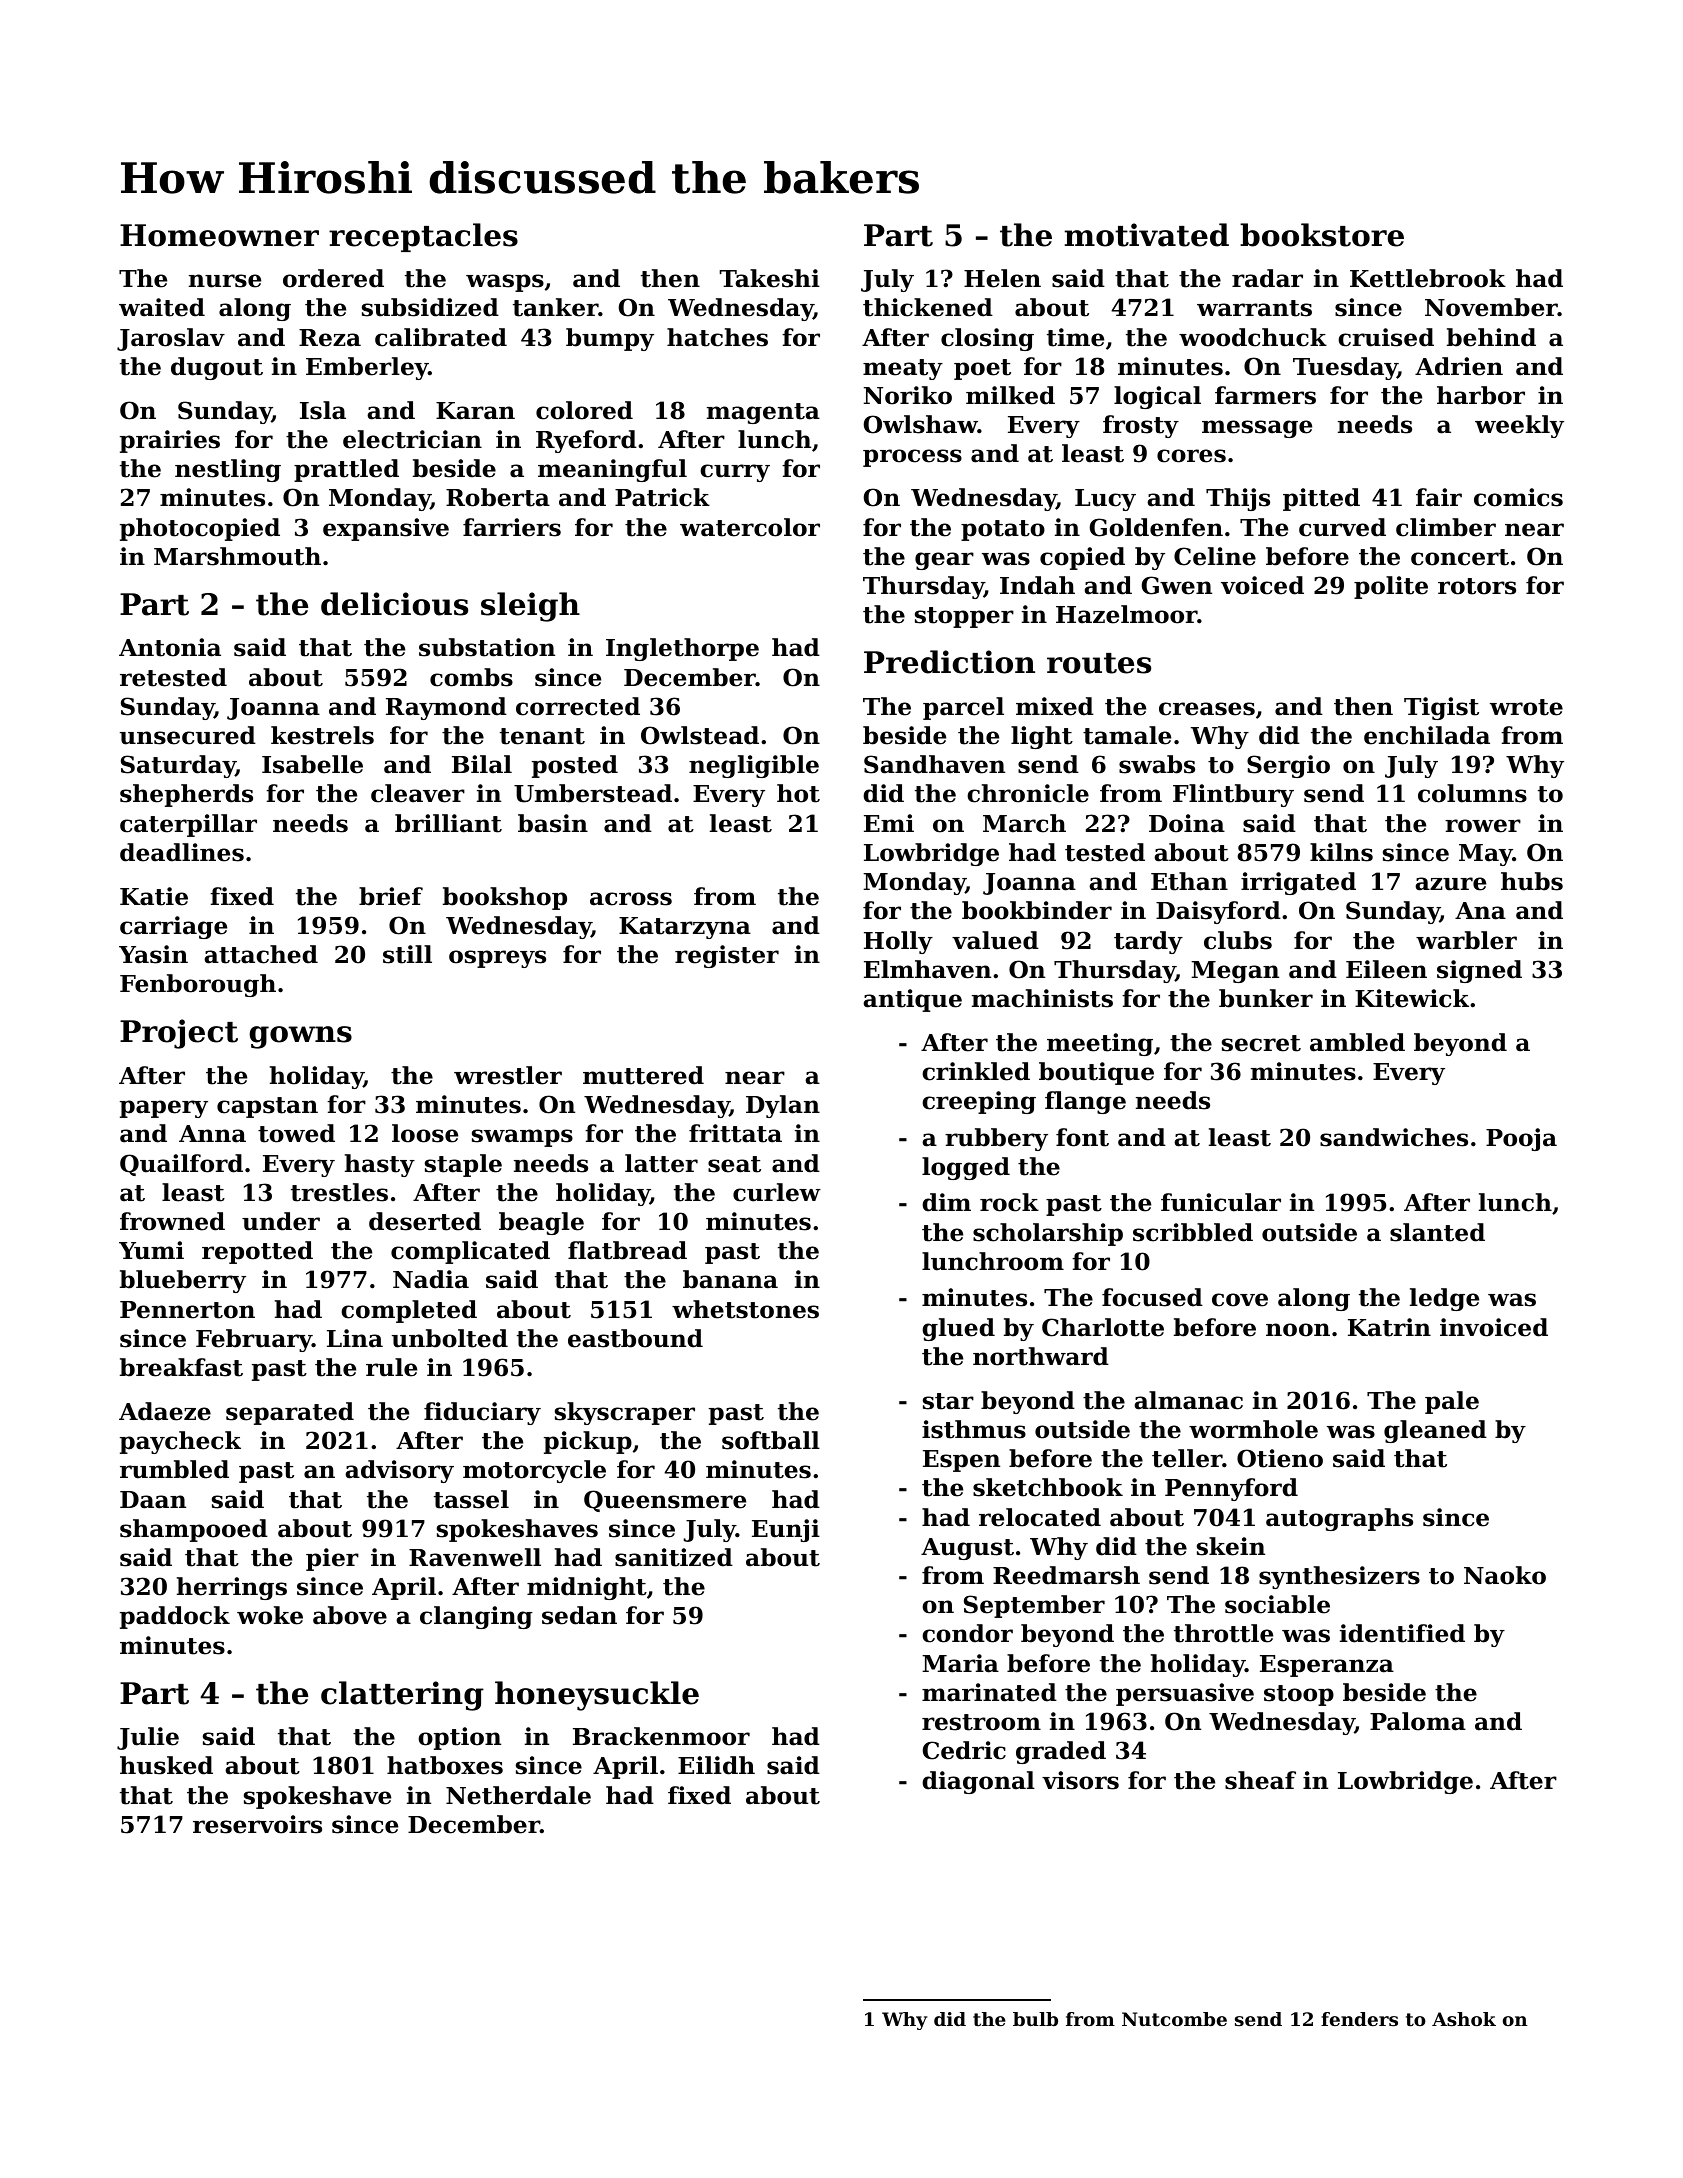 The width and height of the screenshot is (1683, 2178). Describe the element at coordinates (281, 1221) in the screenshot. I see `under` at that location.
